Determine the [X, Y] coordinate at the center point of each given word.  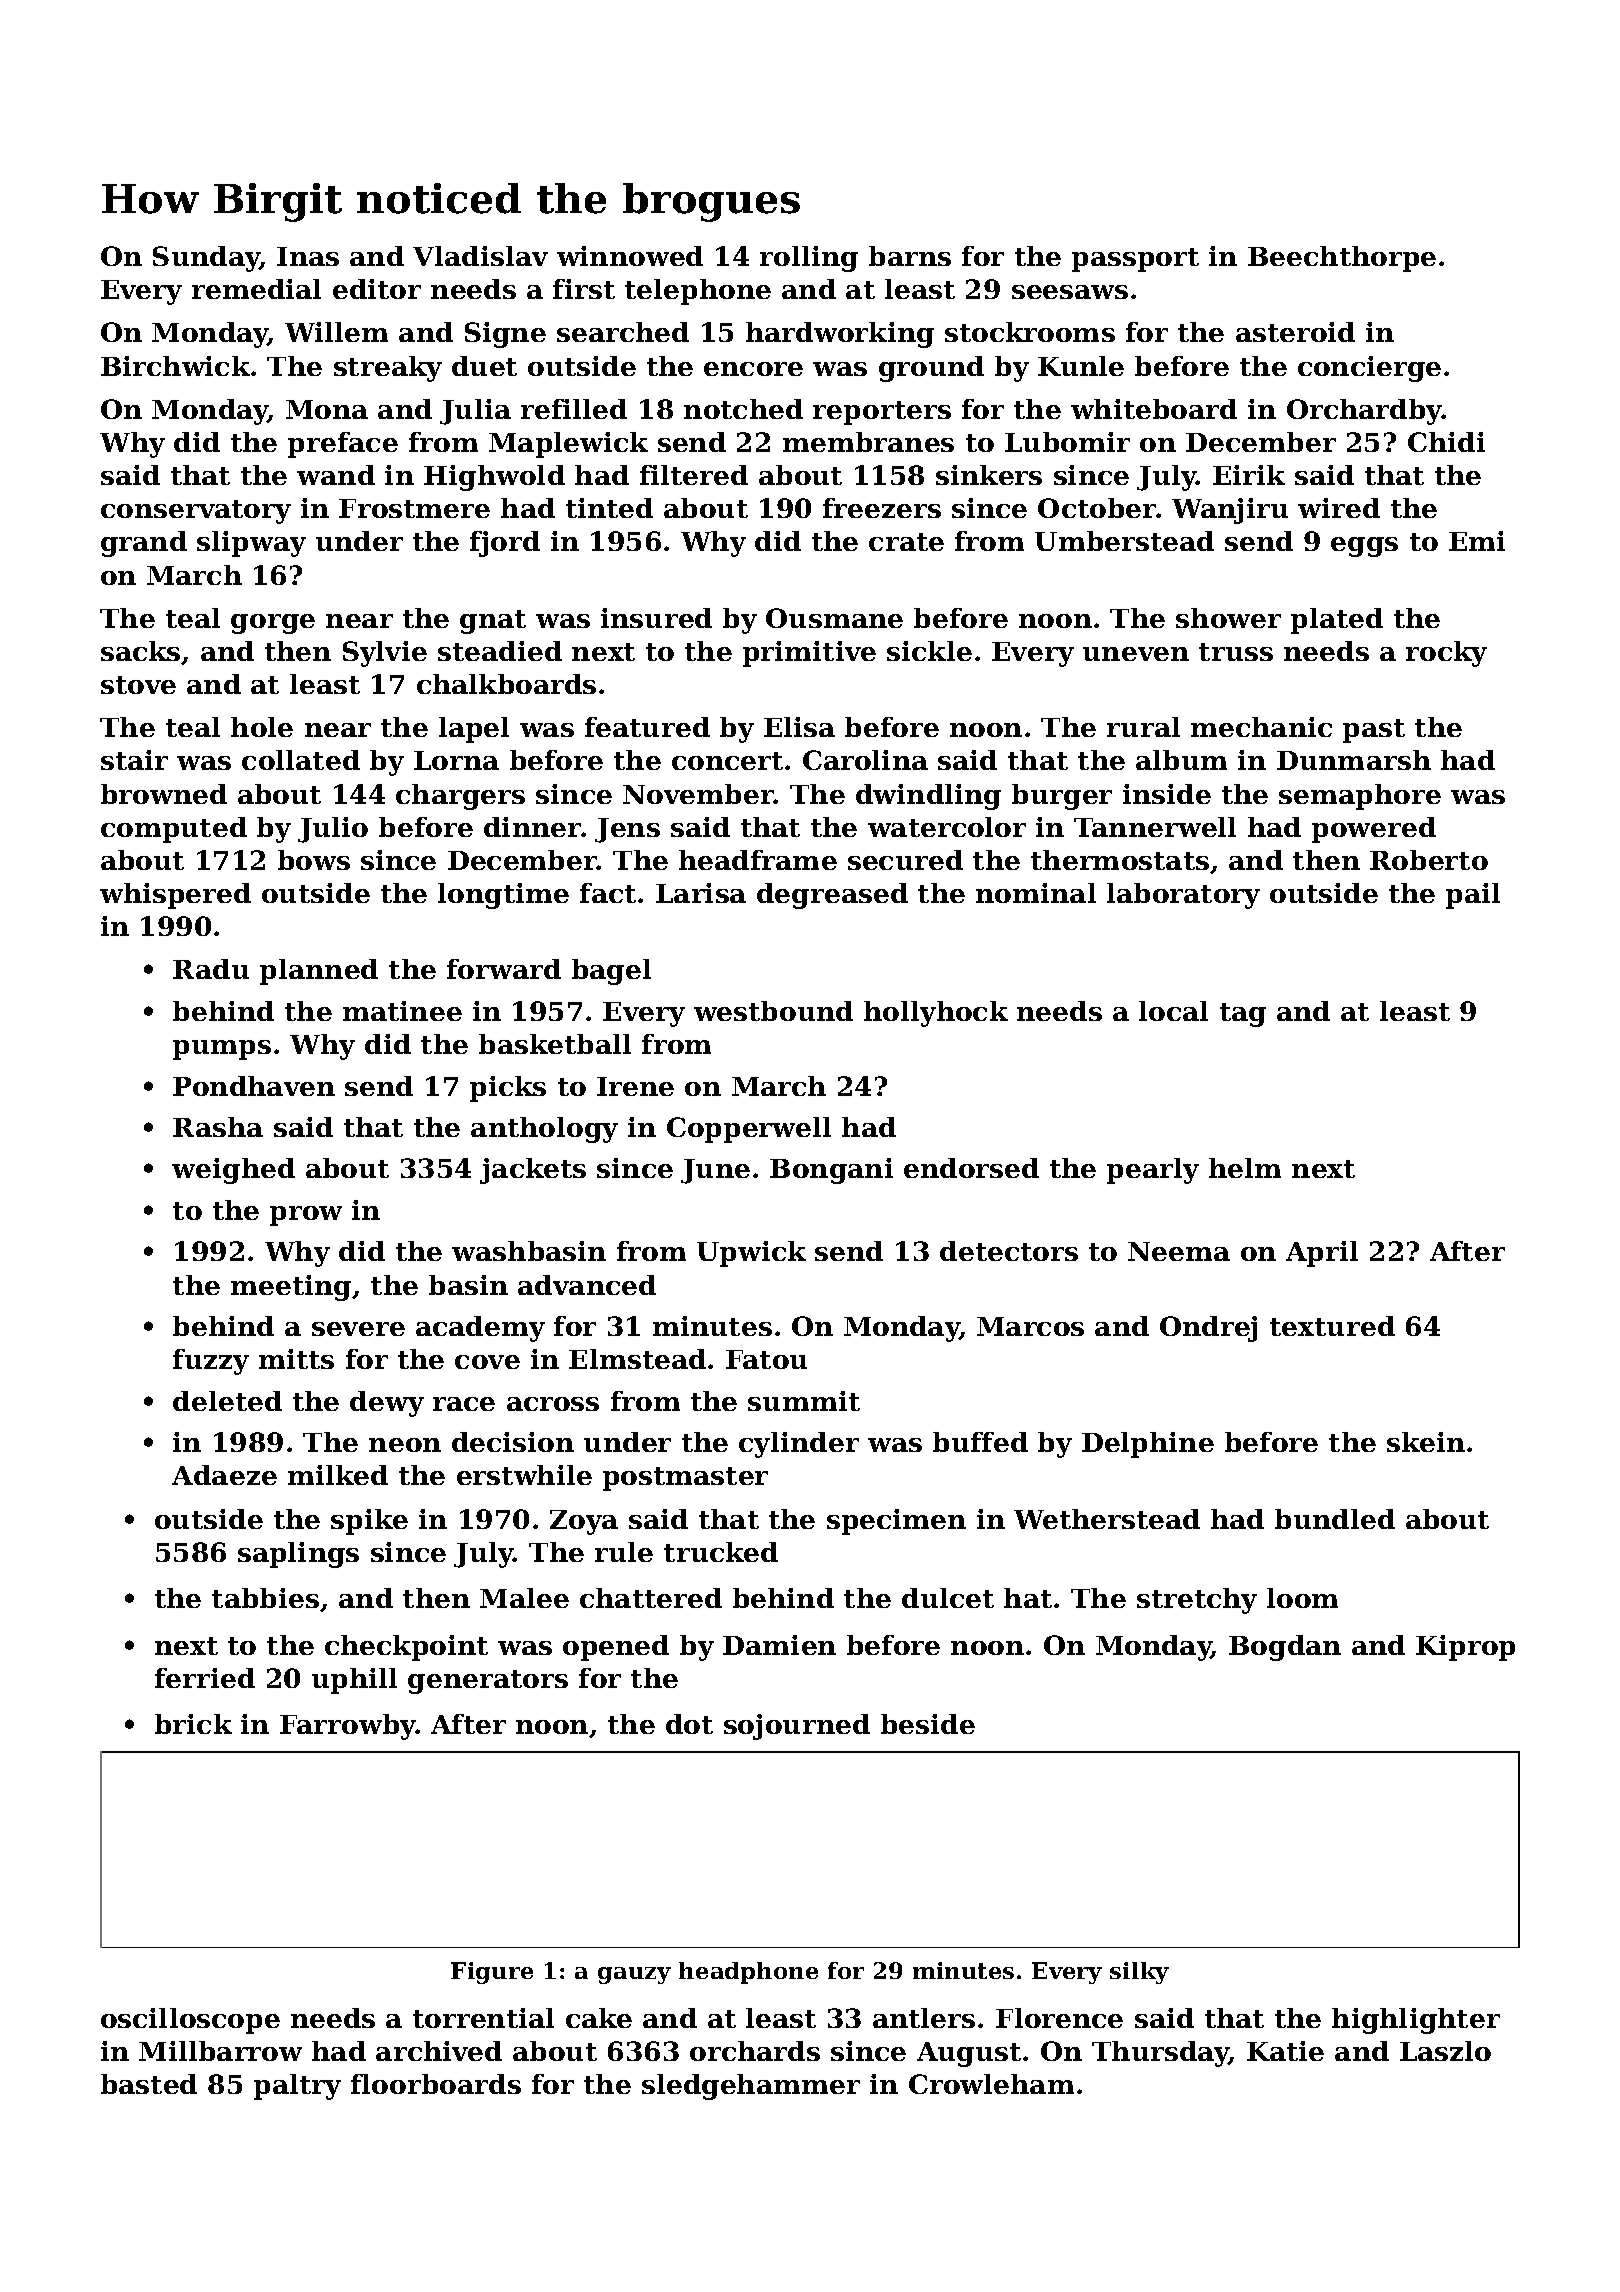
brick [193, 1724]
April [1322, 1254]
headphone [748, 1973]
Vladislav [480, 256]
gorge [273, 624]
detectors [1009, 1251]
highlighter [1416, 2021]
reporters [882, 413]
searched [623, 332]
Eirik [1249, 475]
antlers [924, 2018]
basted [149, 2084]
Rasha [218, 1127]
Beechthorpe [1342, 259]
